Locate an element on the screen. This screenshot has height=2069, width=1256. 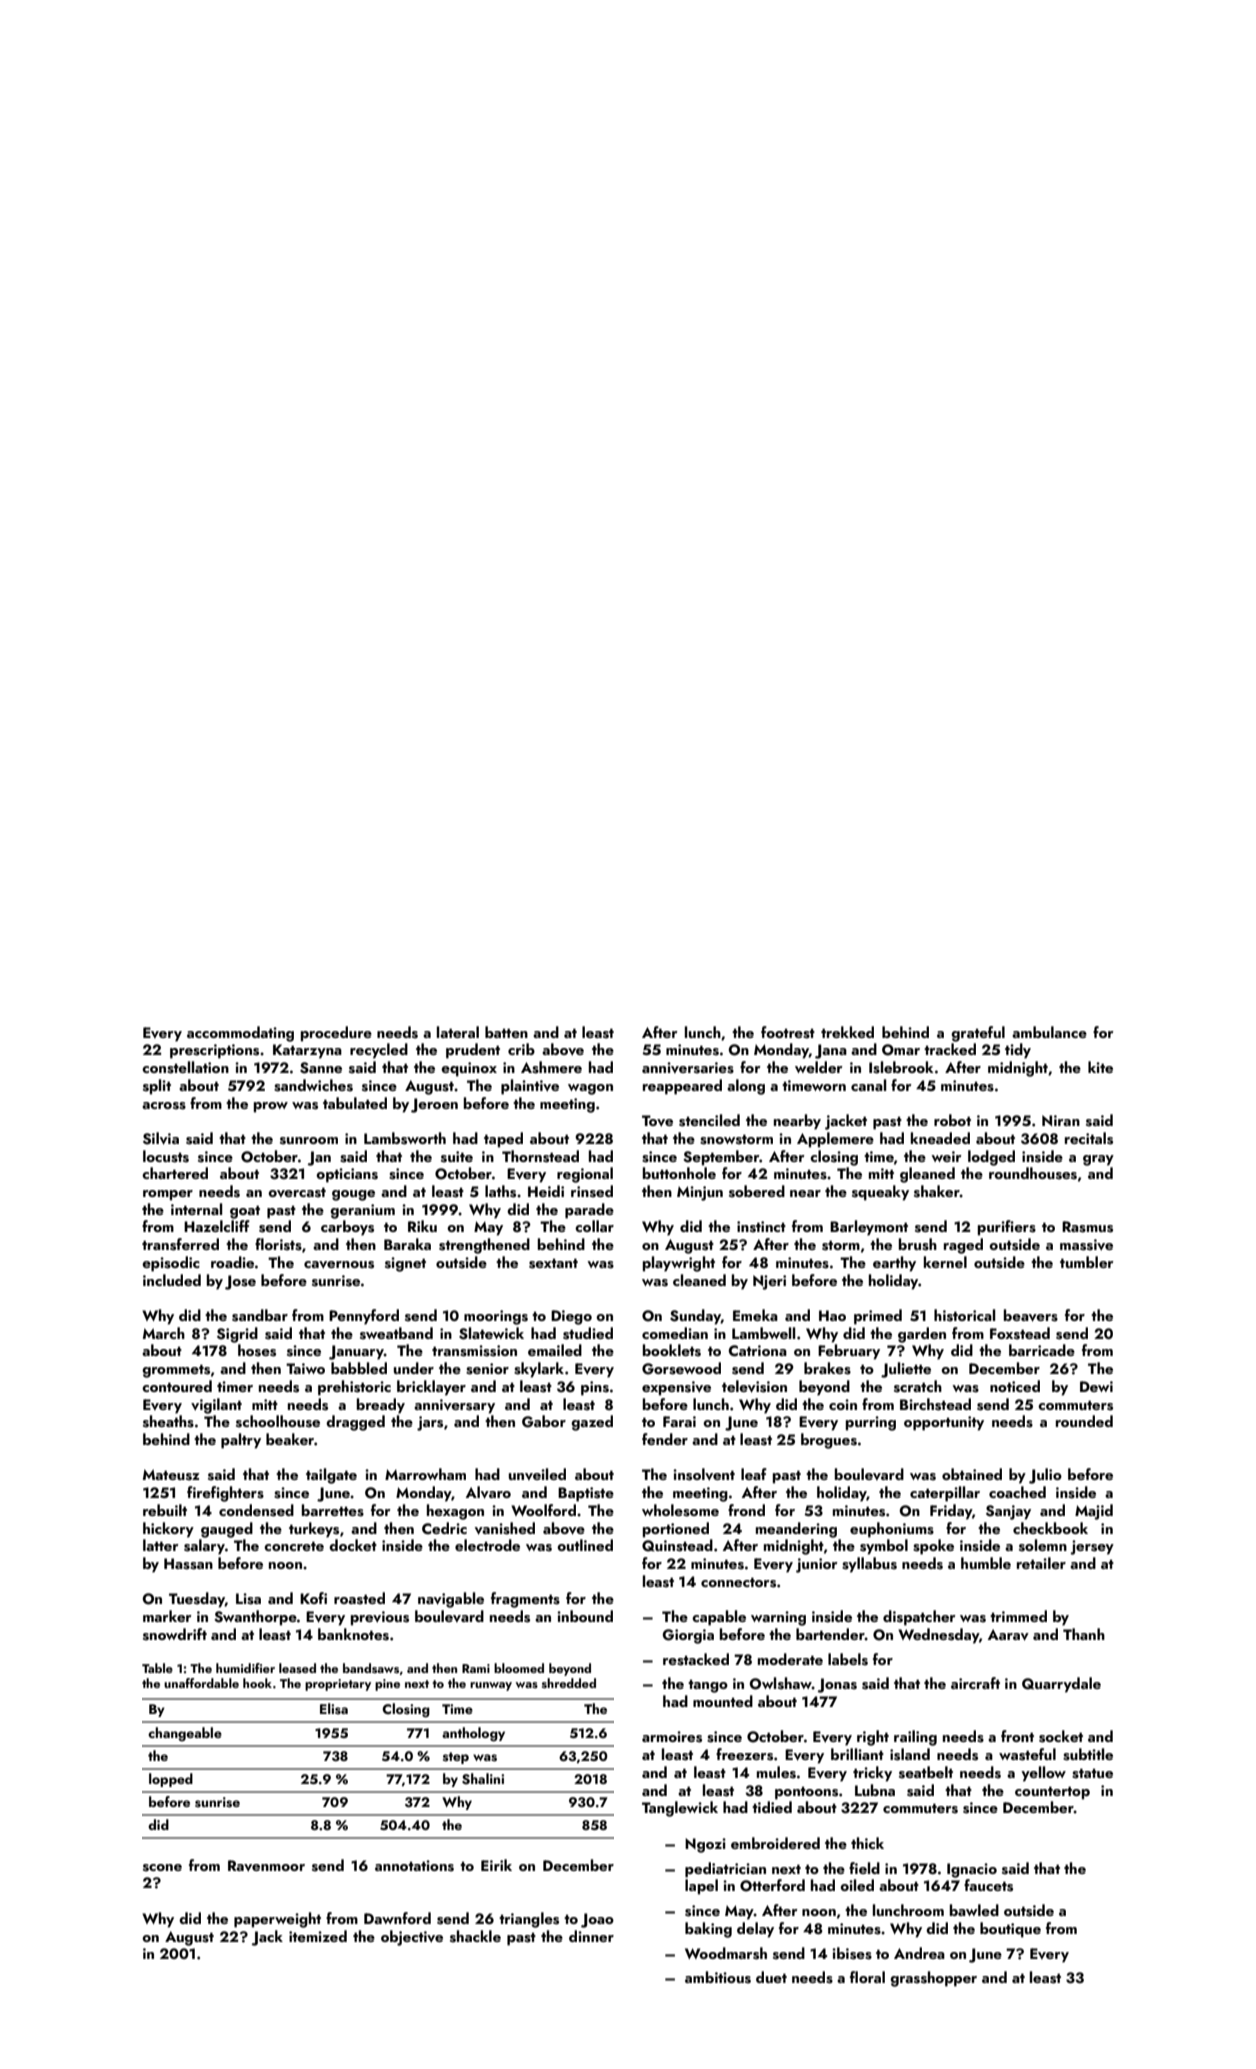
fragments is located at coordinates (525, 1600).
